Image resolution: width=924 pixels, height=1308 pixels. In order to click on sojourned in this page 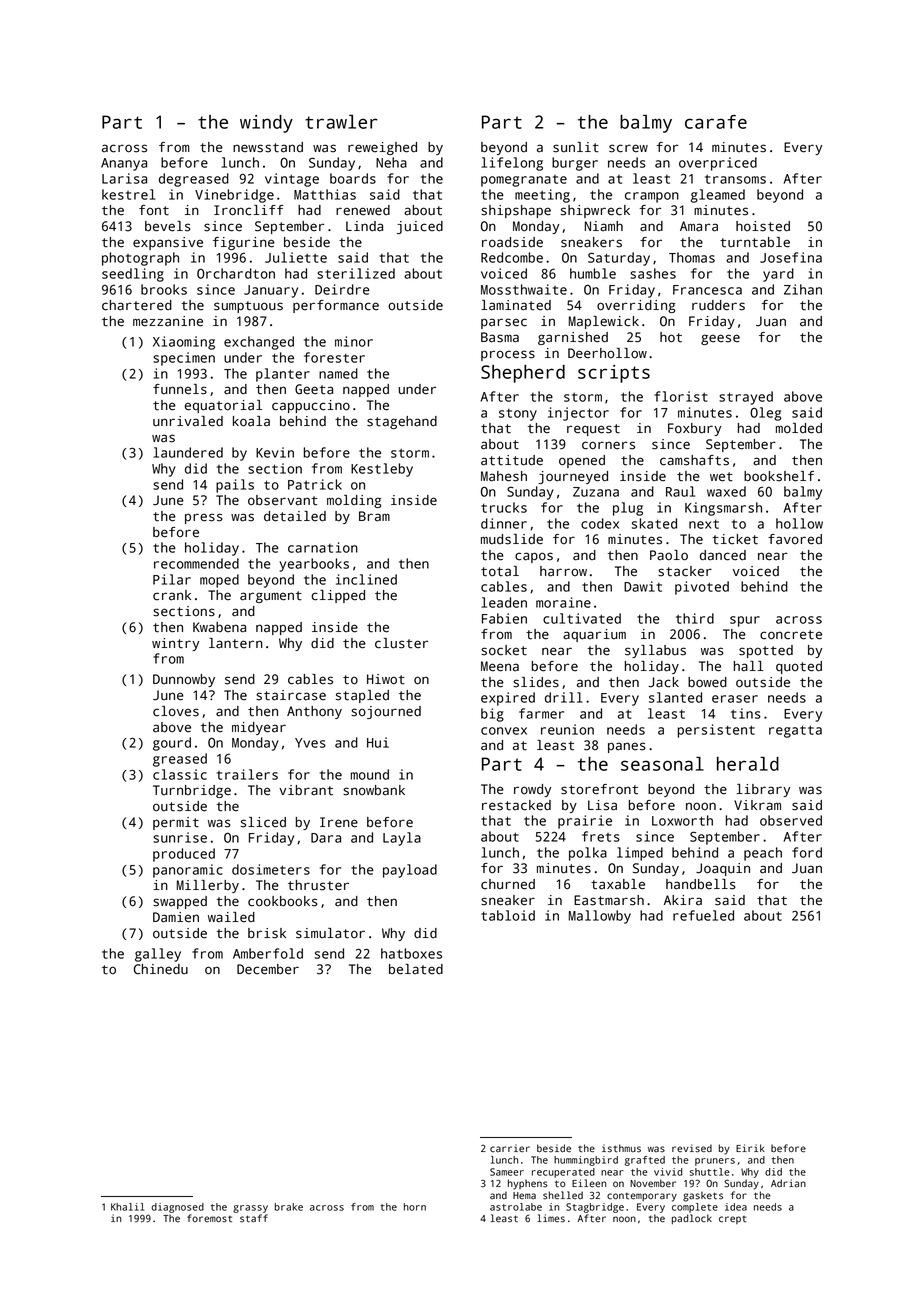, I will do `click(386, 712)`.
